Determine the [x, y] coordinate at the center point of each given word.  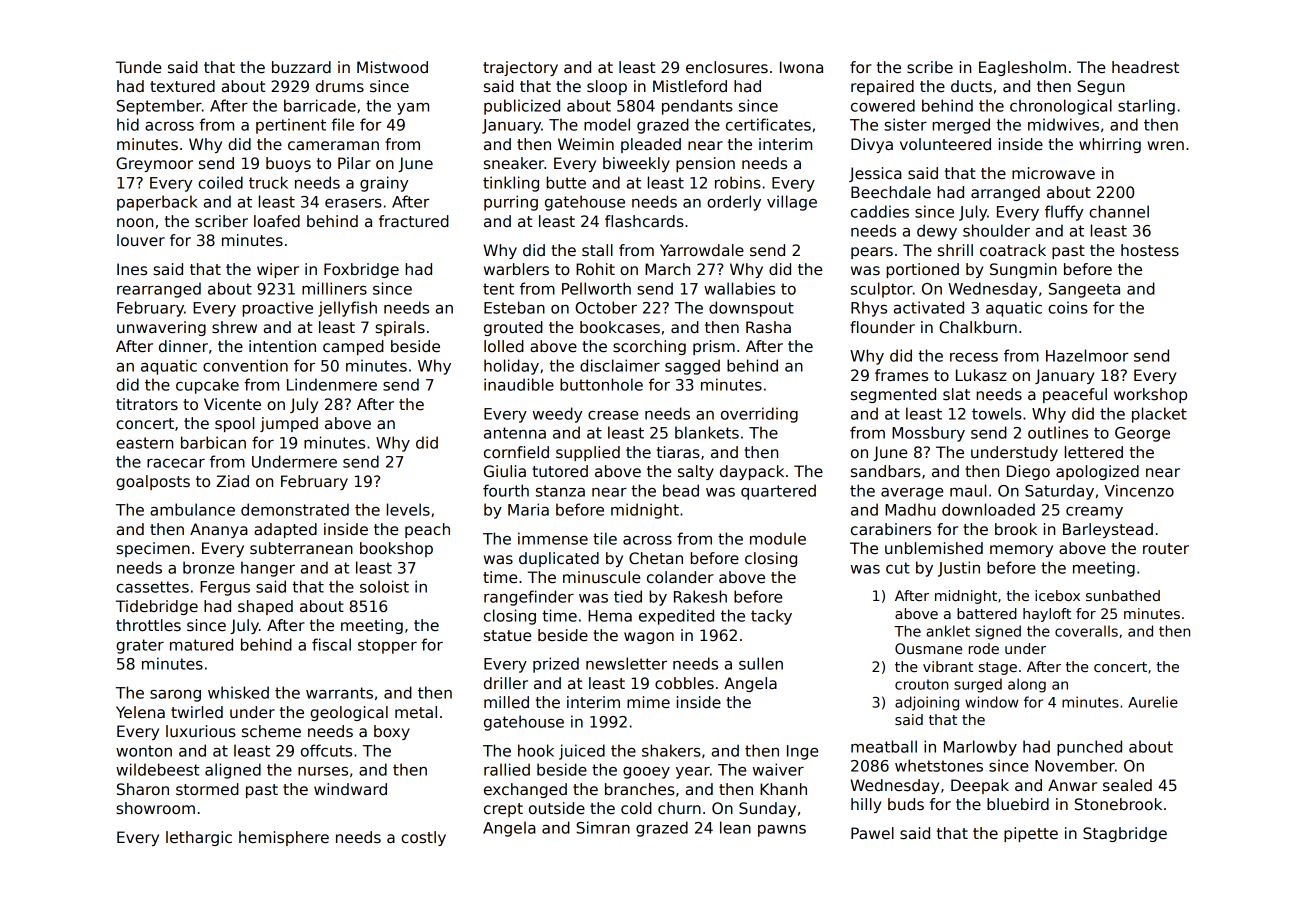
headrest [1145, 67]
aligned [233, 771]
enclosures [727, 67]
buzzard [301, 67]
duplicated [559, 559]
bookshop [396, 549]
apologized [1097, 472]
